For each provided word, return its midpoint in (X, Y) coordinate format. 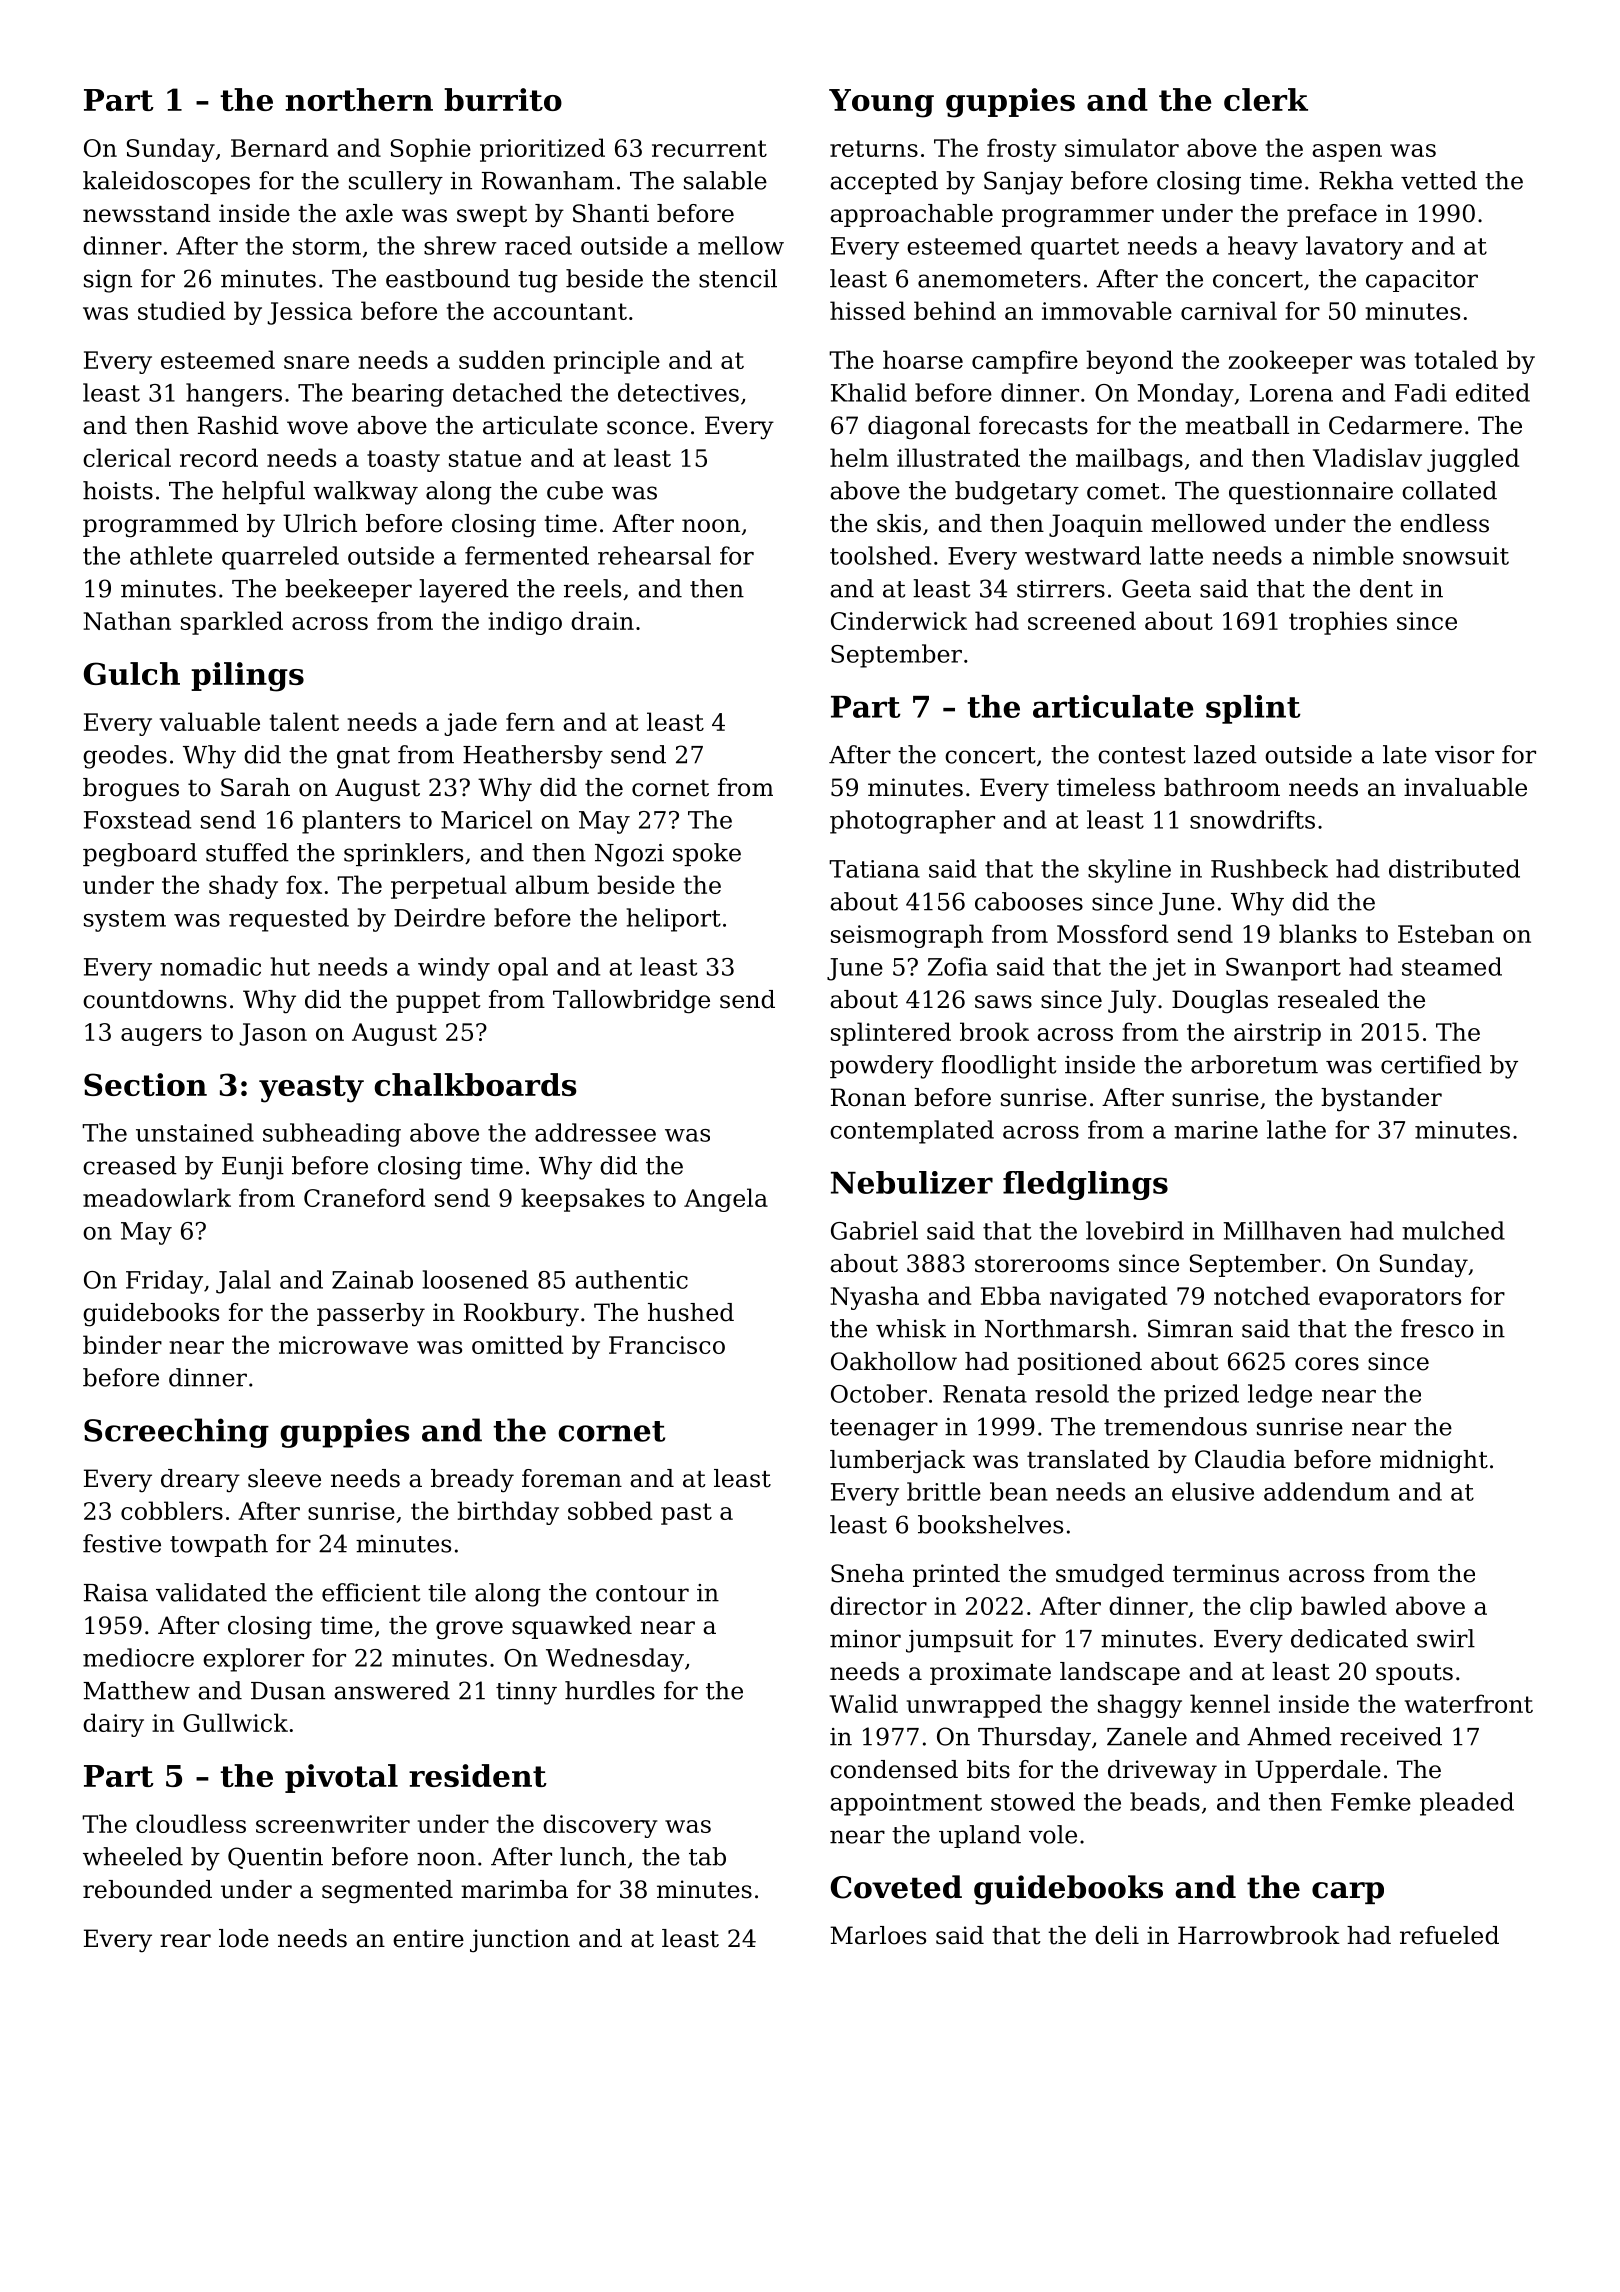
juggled (1473, 460)
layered (464, 591)
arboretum (1254, 1064)
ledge (1280, 1396)
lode (244, 1938)
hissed (867, 310)
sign (108, 281)
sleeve (284, 1478)
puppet (438, 1002)
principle (607, 362)
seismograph (907, 936)
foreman (572, 1478)
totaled (1456, 359)
